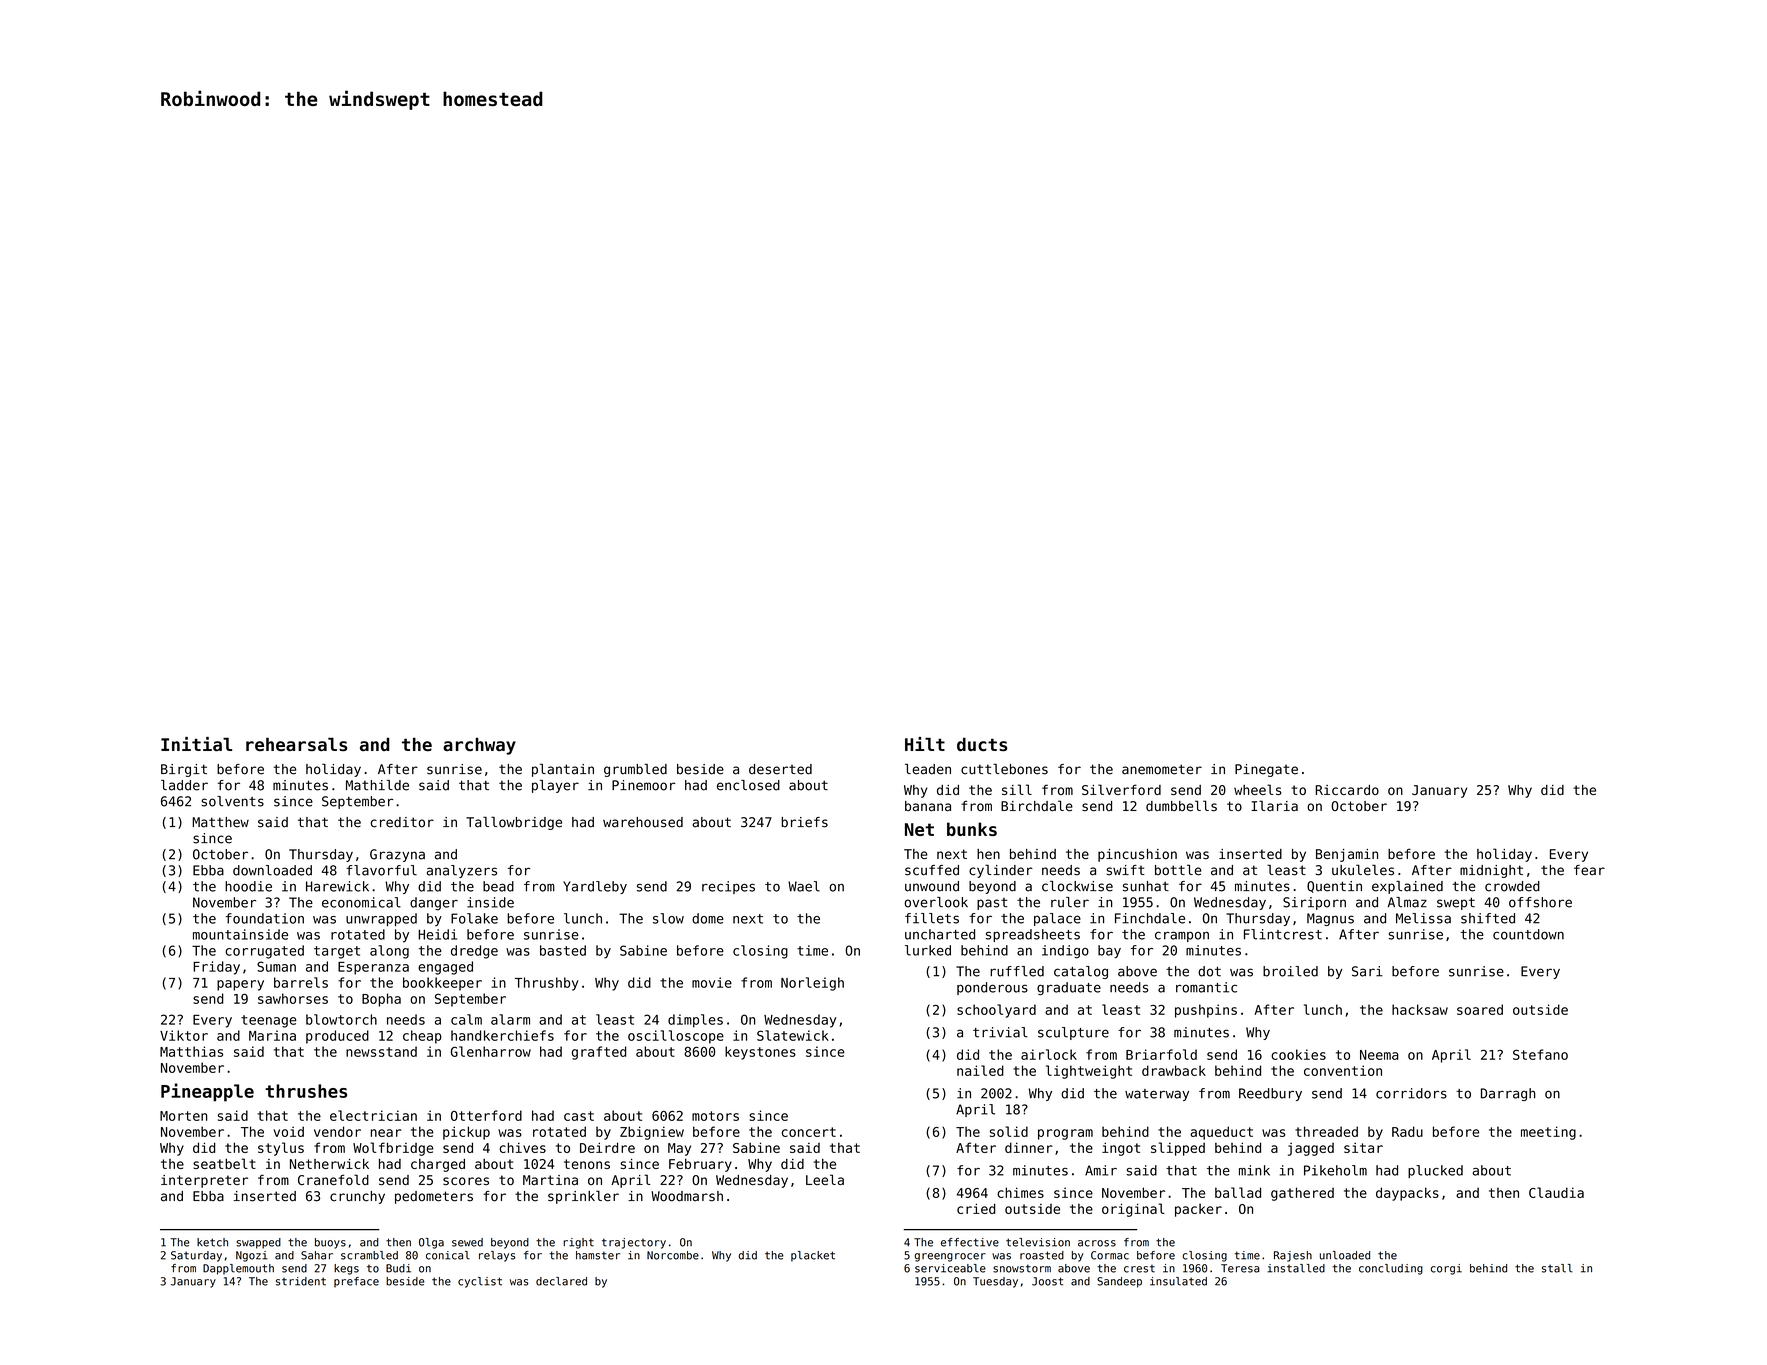 This document has height=1365, width=1767. I want to click on corrugated, so click(264, 952).
